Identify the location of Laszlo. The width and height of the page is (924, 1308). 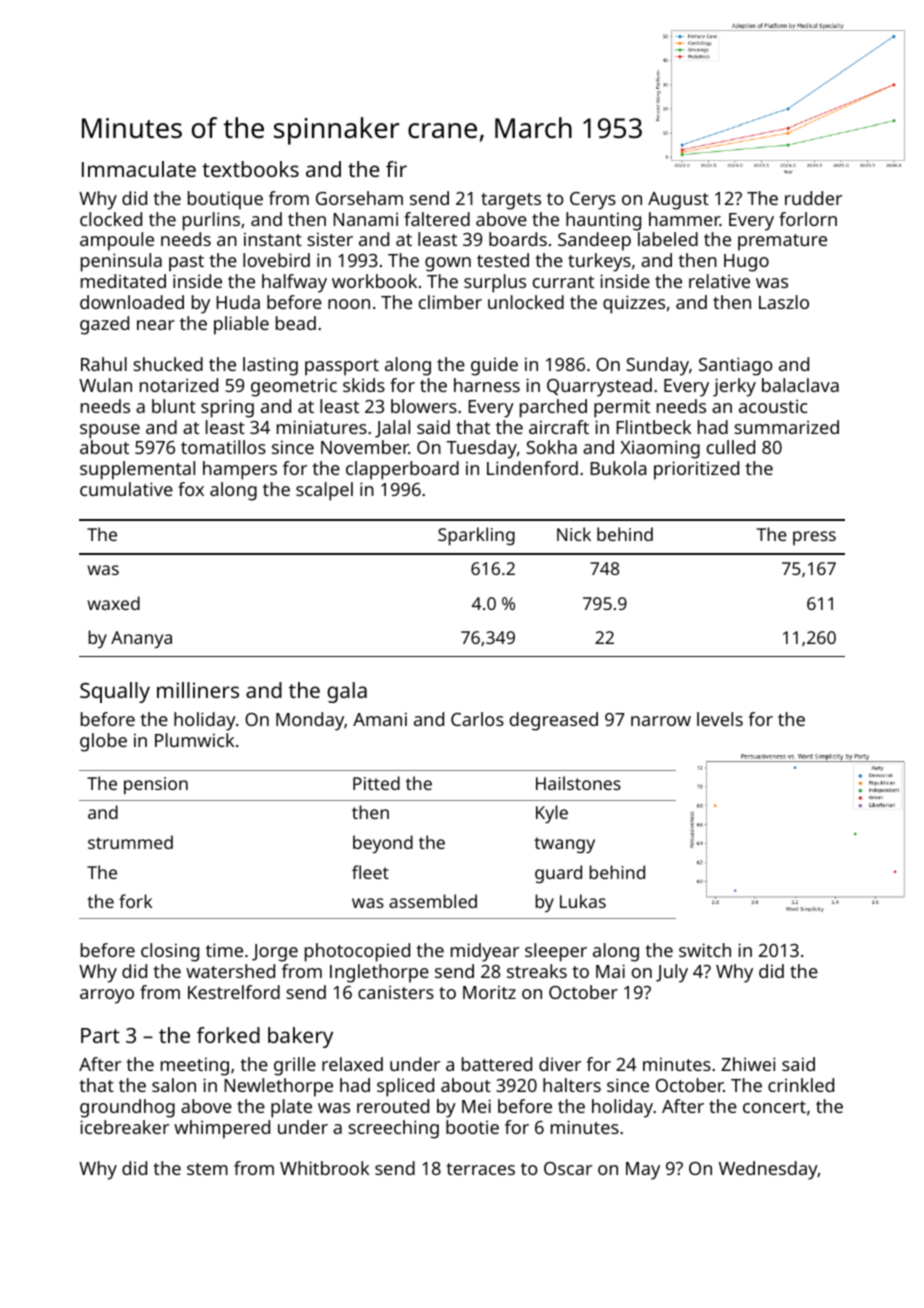
(784, 302).
